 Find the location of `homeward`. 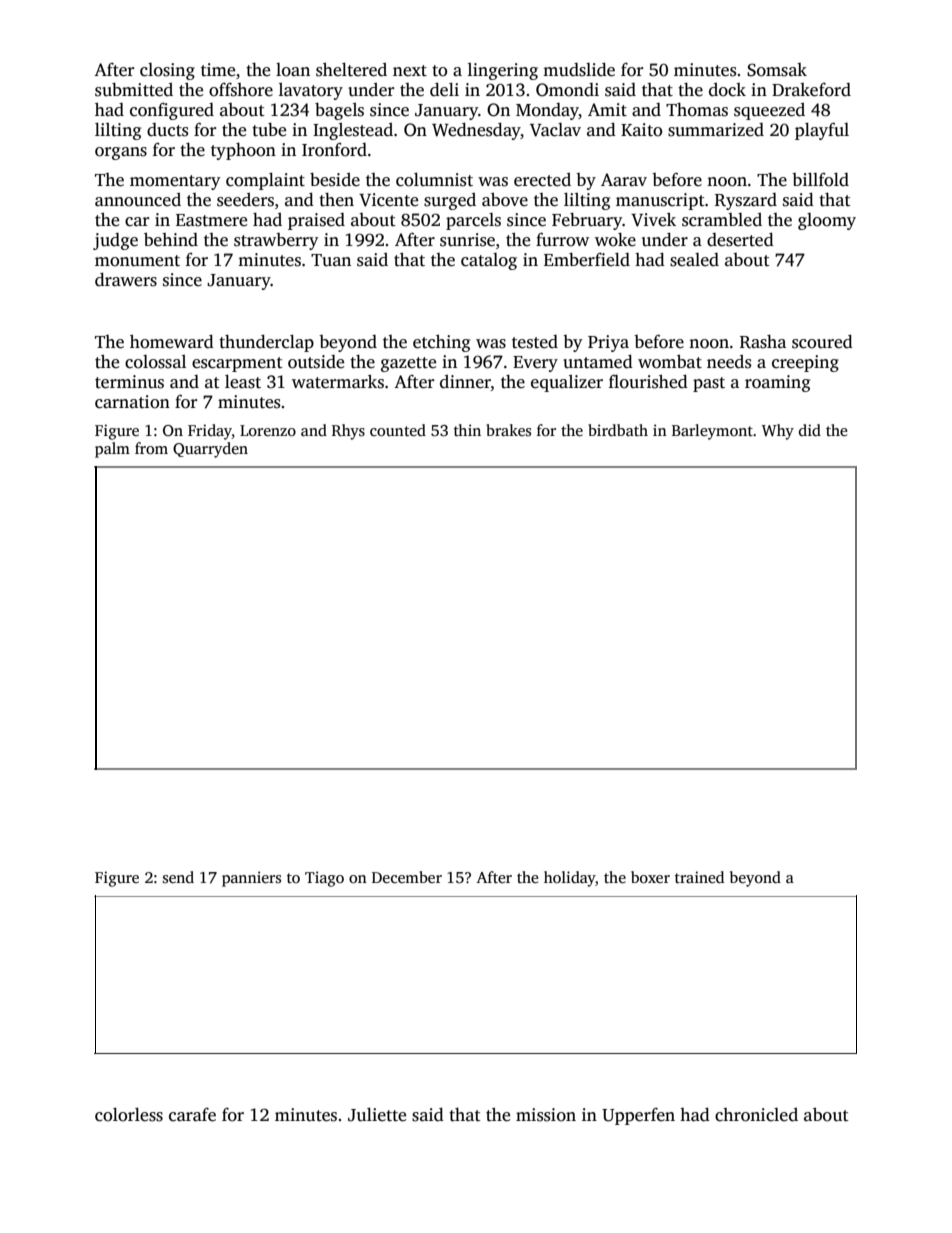

homeward is located at coordinates (172, 342).
